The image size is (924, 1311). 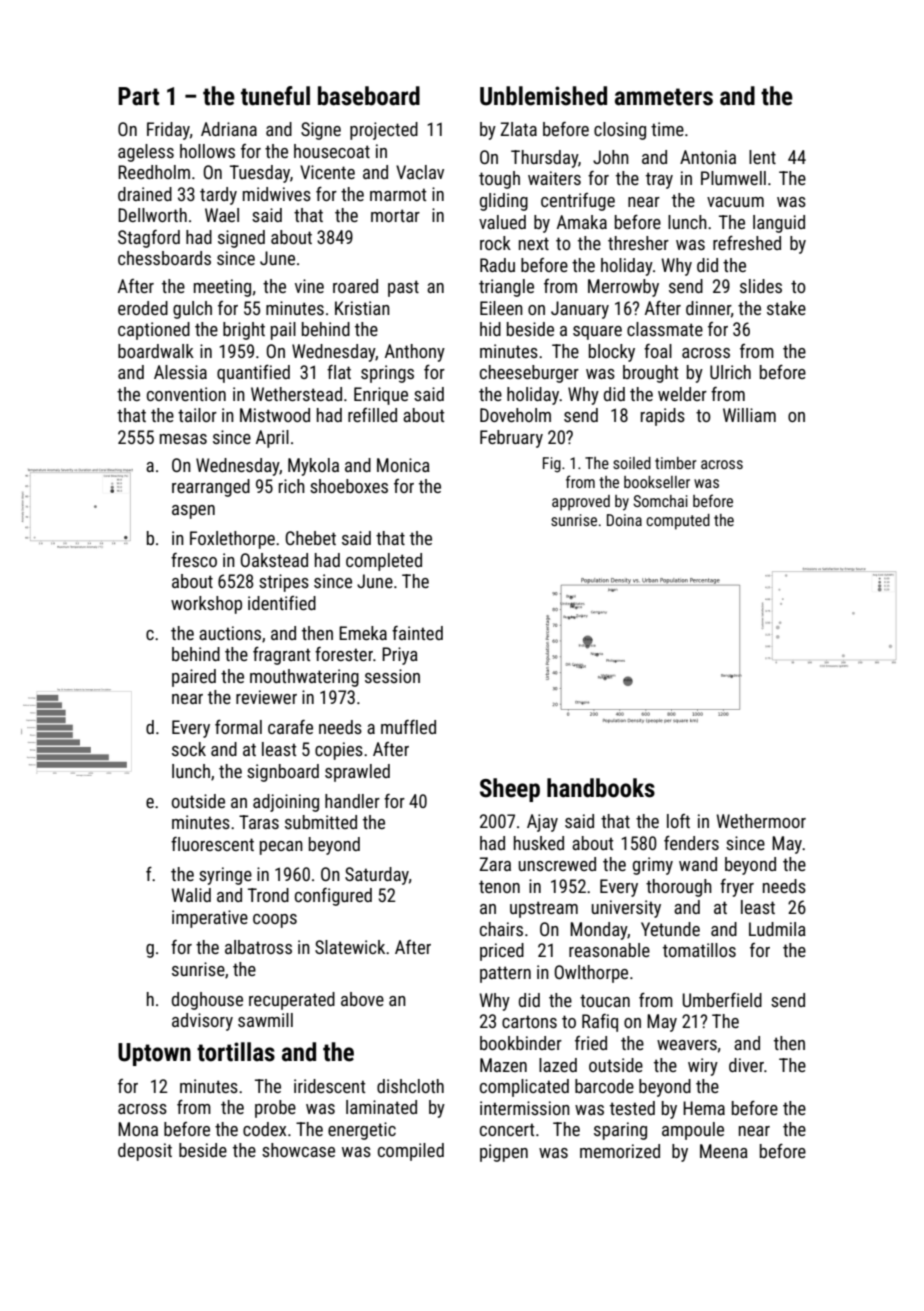 What do you see at coordinates (543, 96) in the image?
I see `Unblemished` at bounding box center [543, 96].
